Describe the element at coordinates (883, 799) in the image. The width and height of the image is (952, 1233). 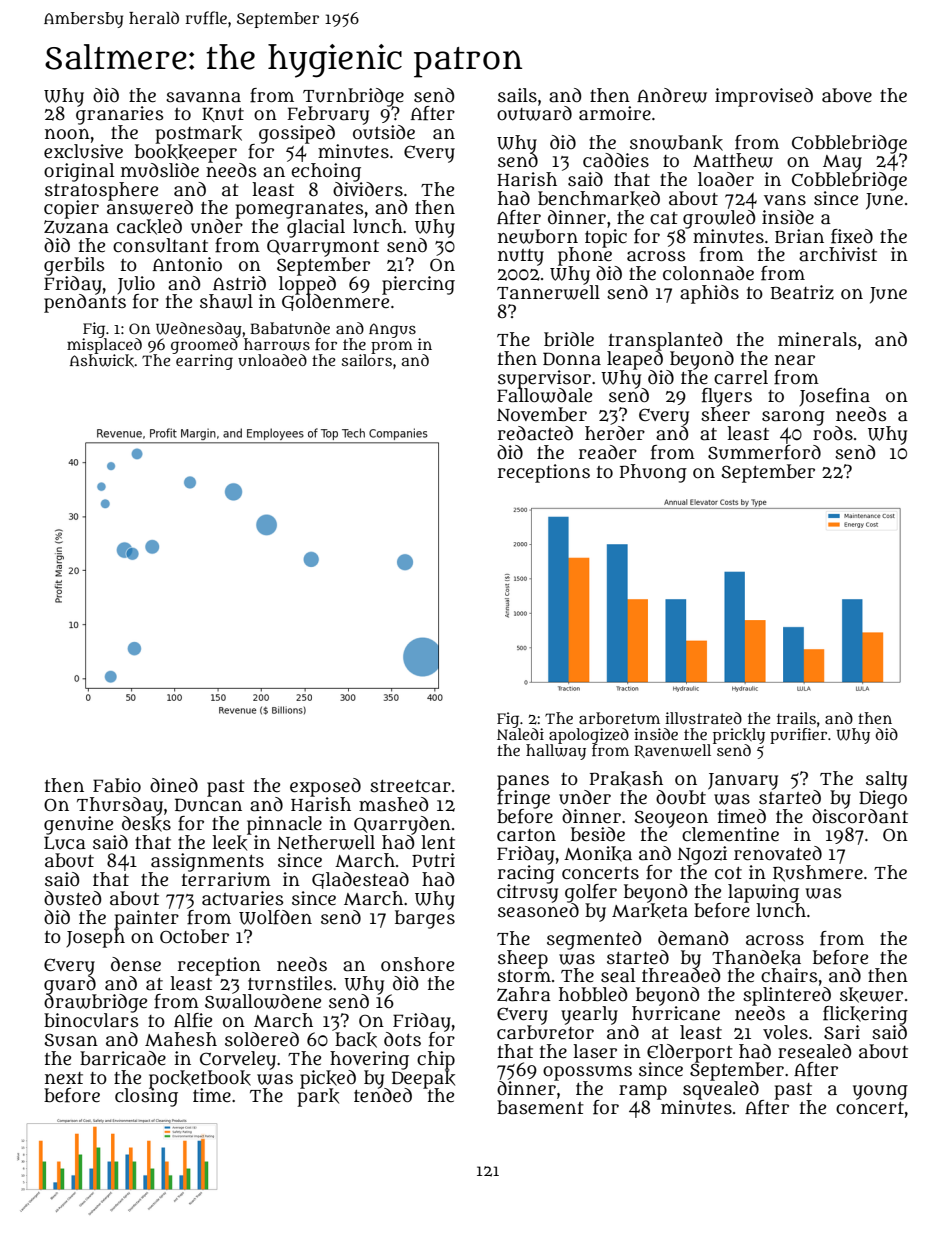
I see `Diego` at that location.
